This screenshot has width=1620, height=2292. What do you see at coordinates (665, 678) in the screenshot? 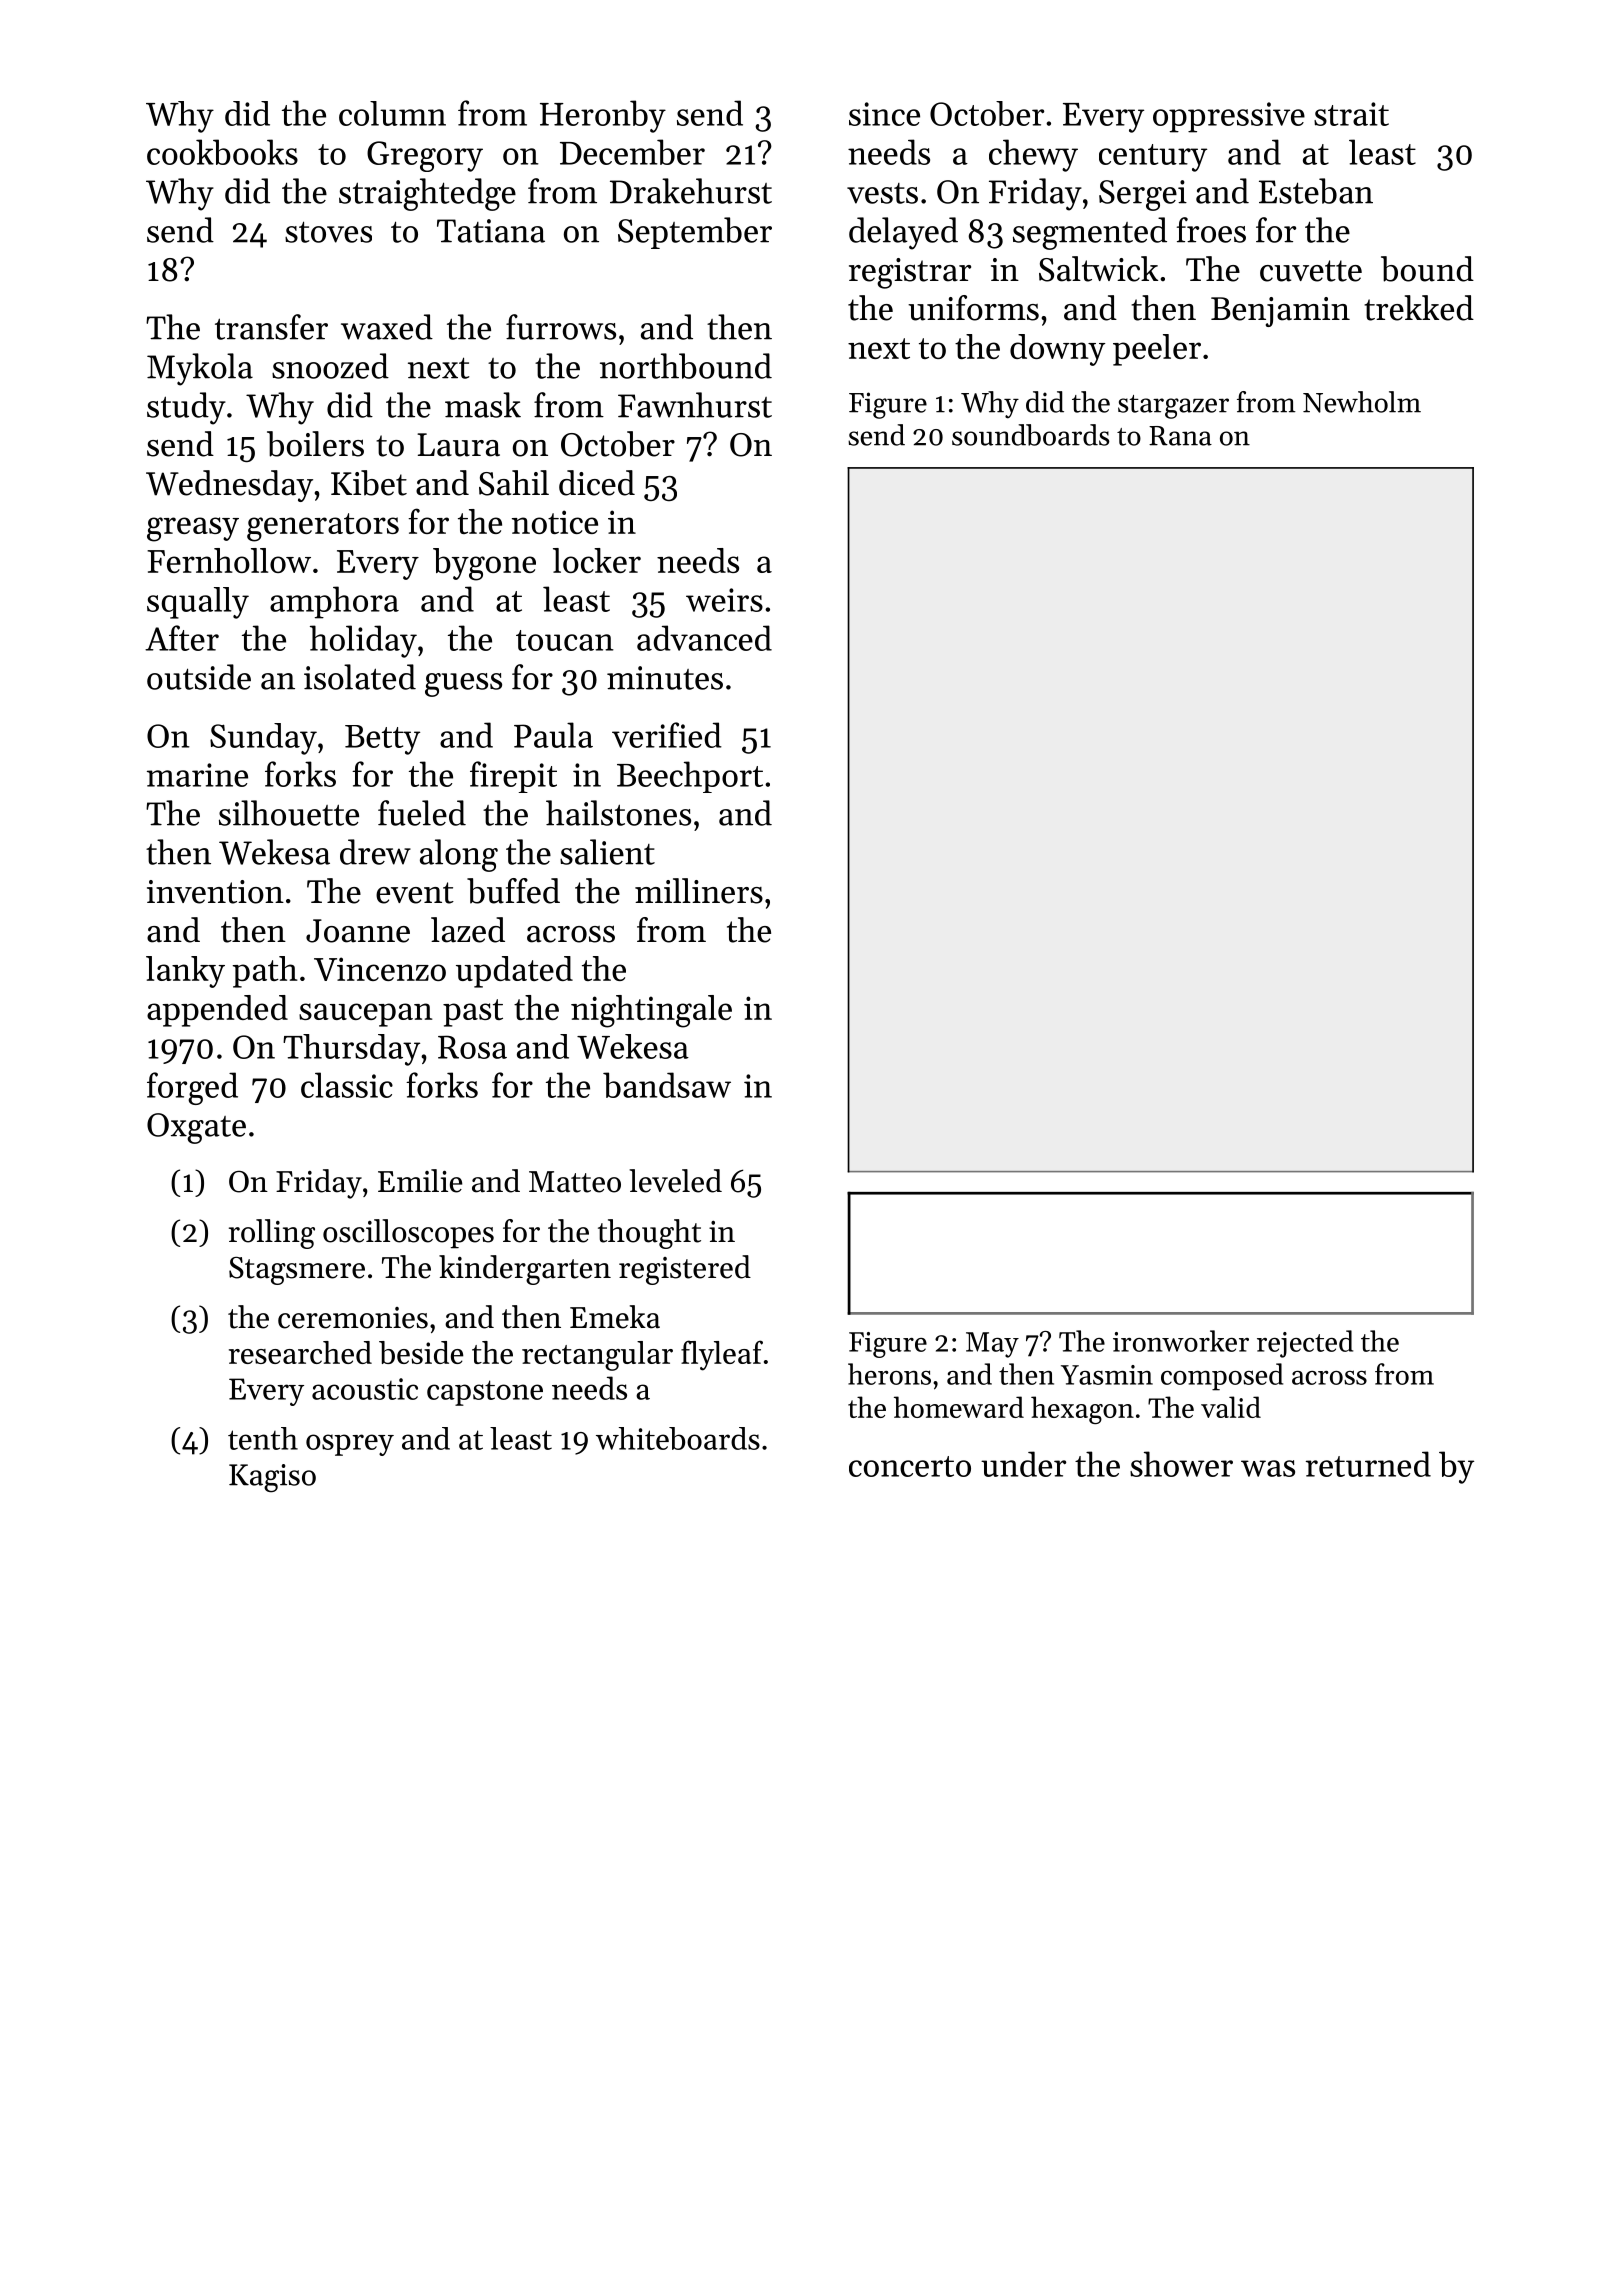
I see `minutes` at bounding box center [665, 678].
